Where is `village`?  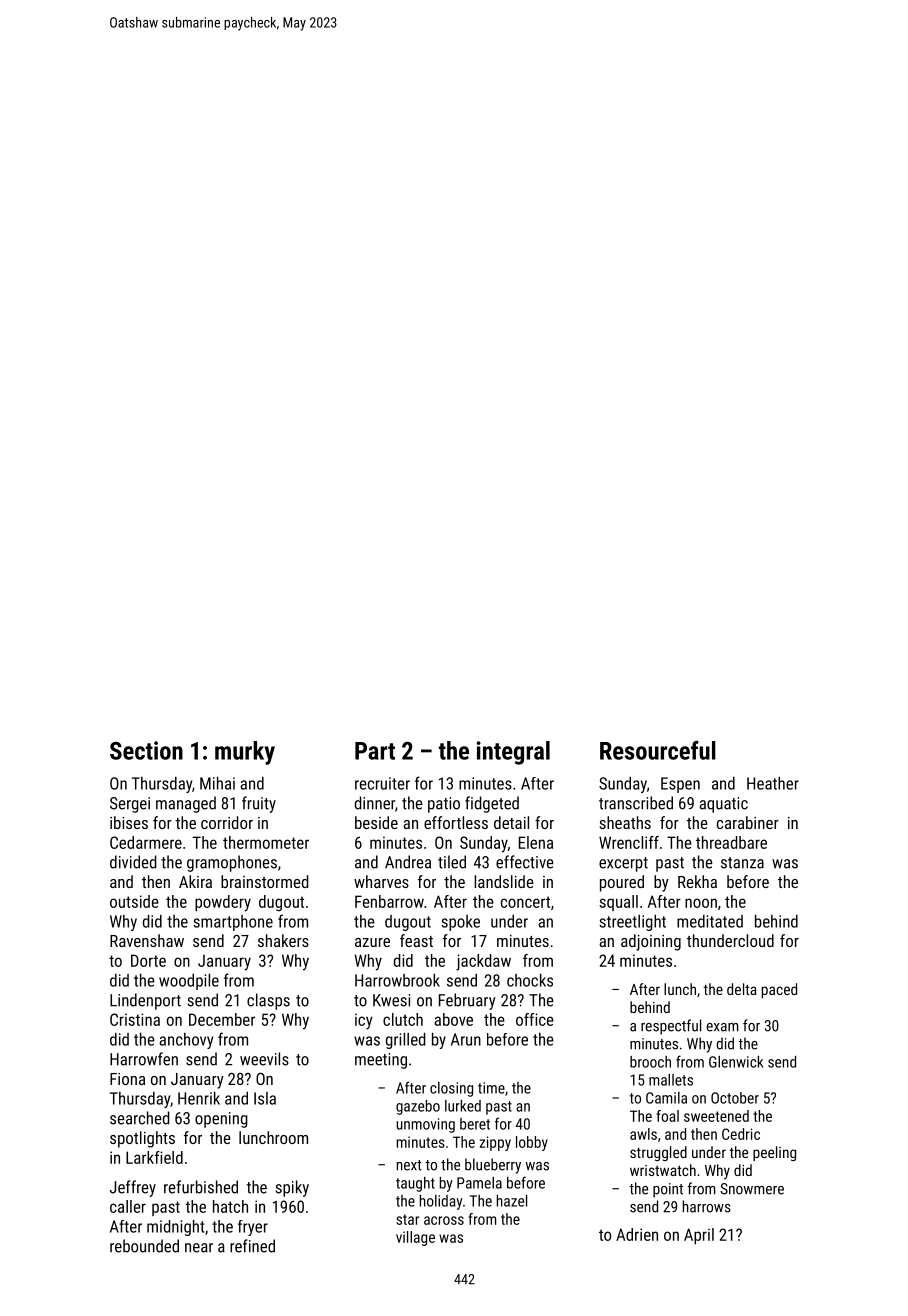 village is located at coordinates (415, 1238).
